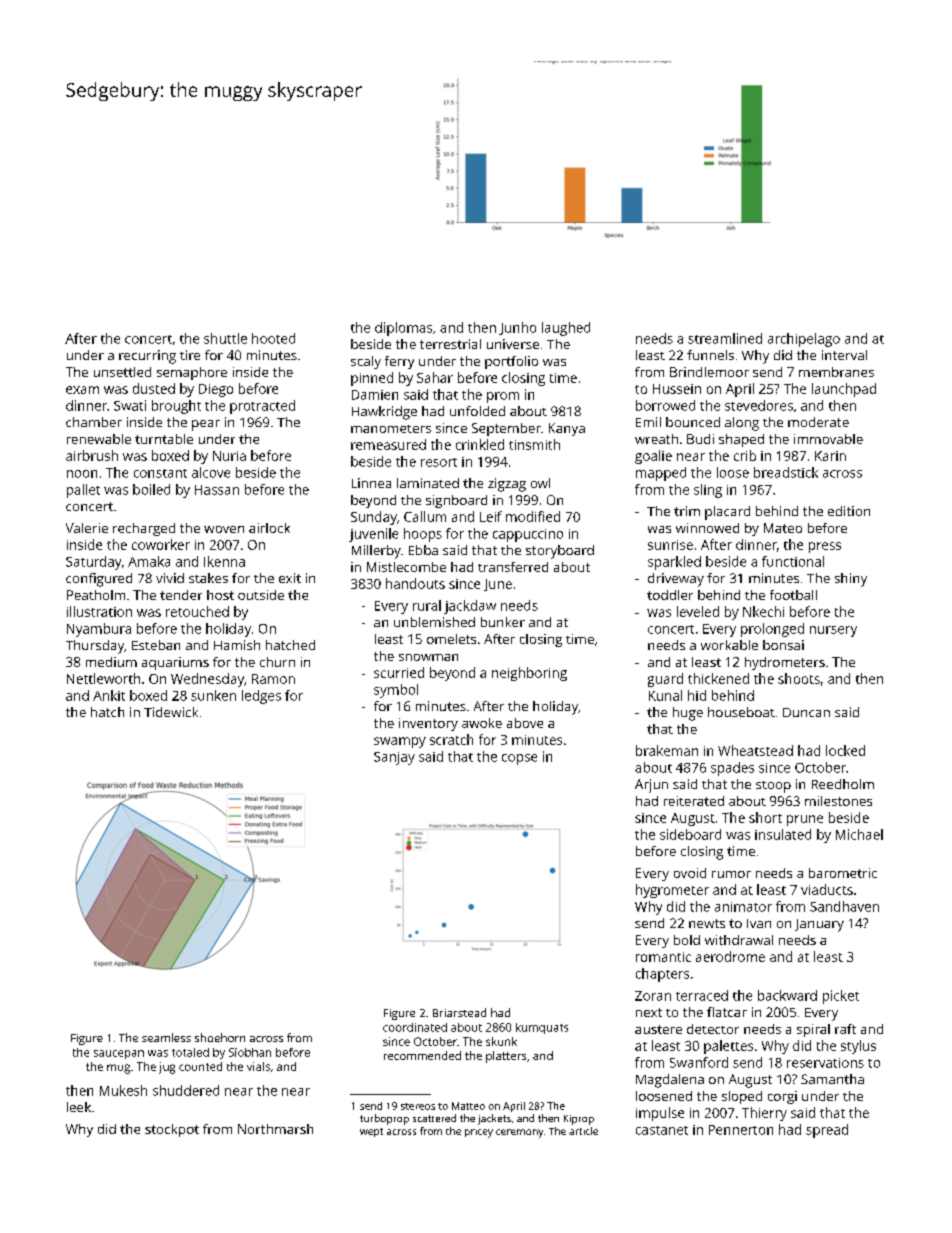 The height and width of the document is (1233, 952). I want to click on hooted, so click(273, 338).
